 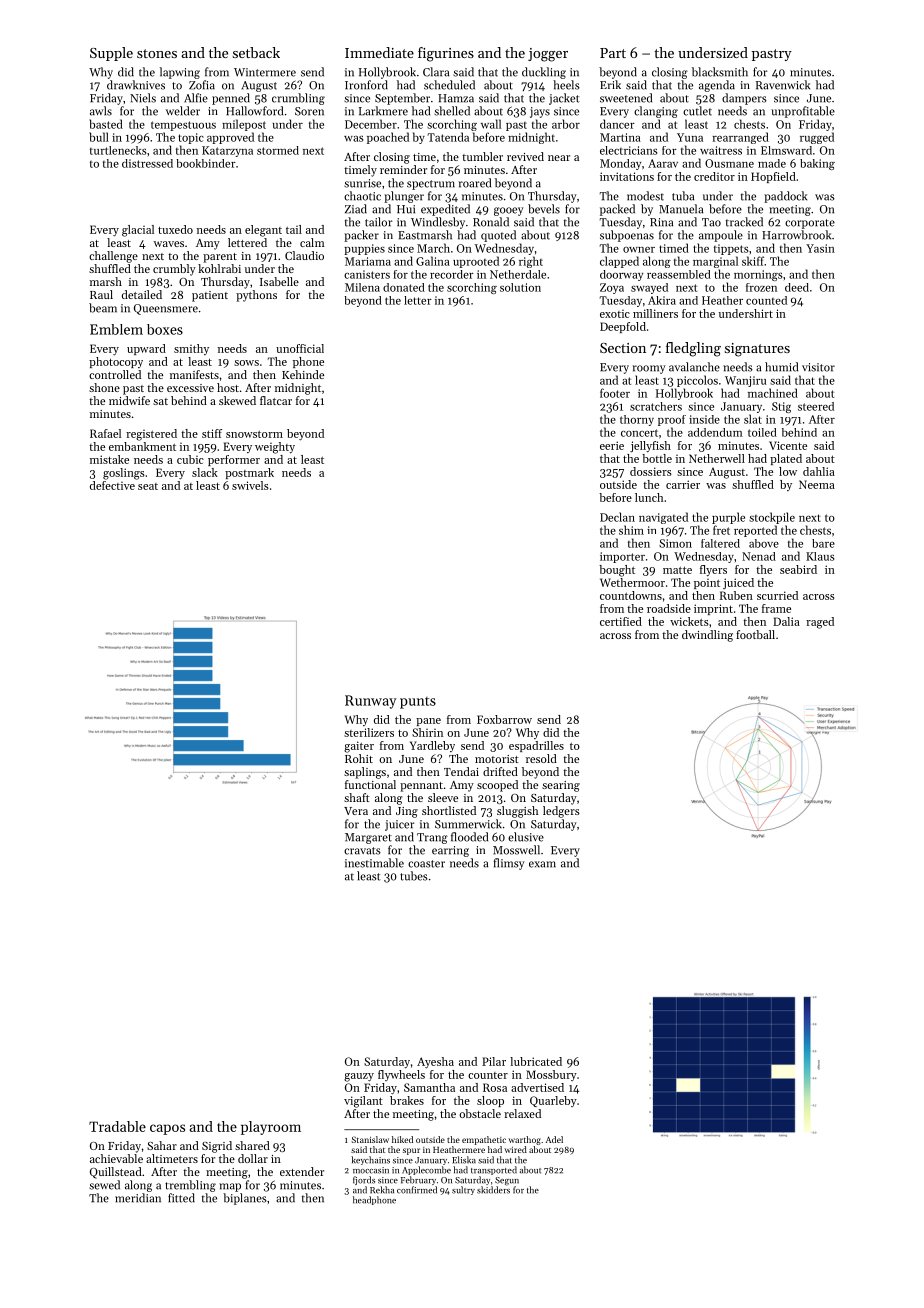 I want to click on Quarleby, so click(x=553, y=1101).
